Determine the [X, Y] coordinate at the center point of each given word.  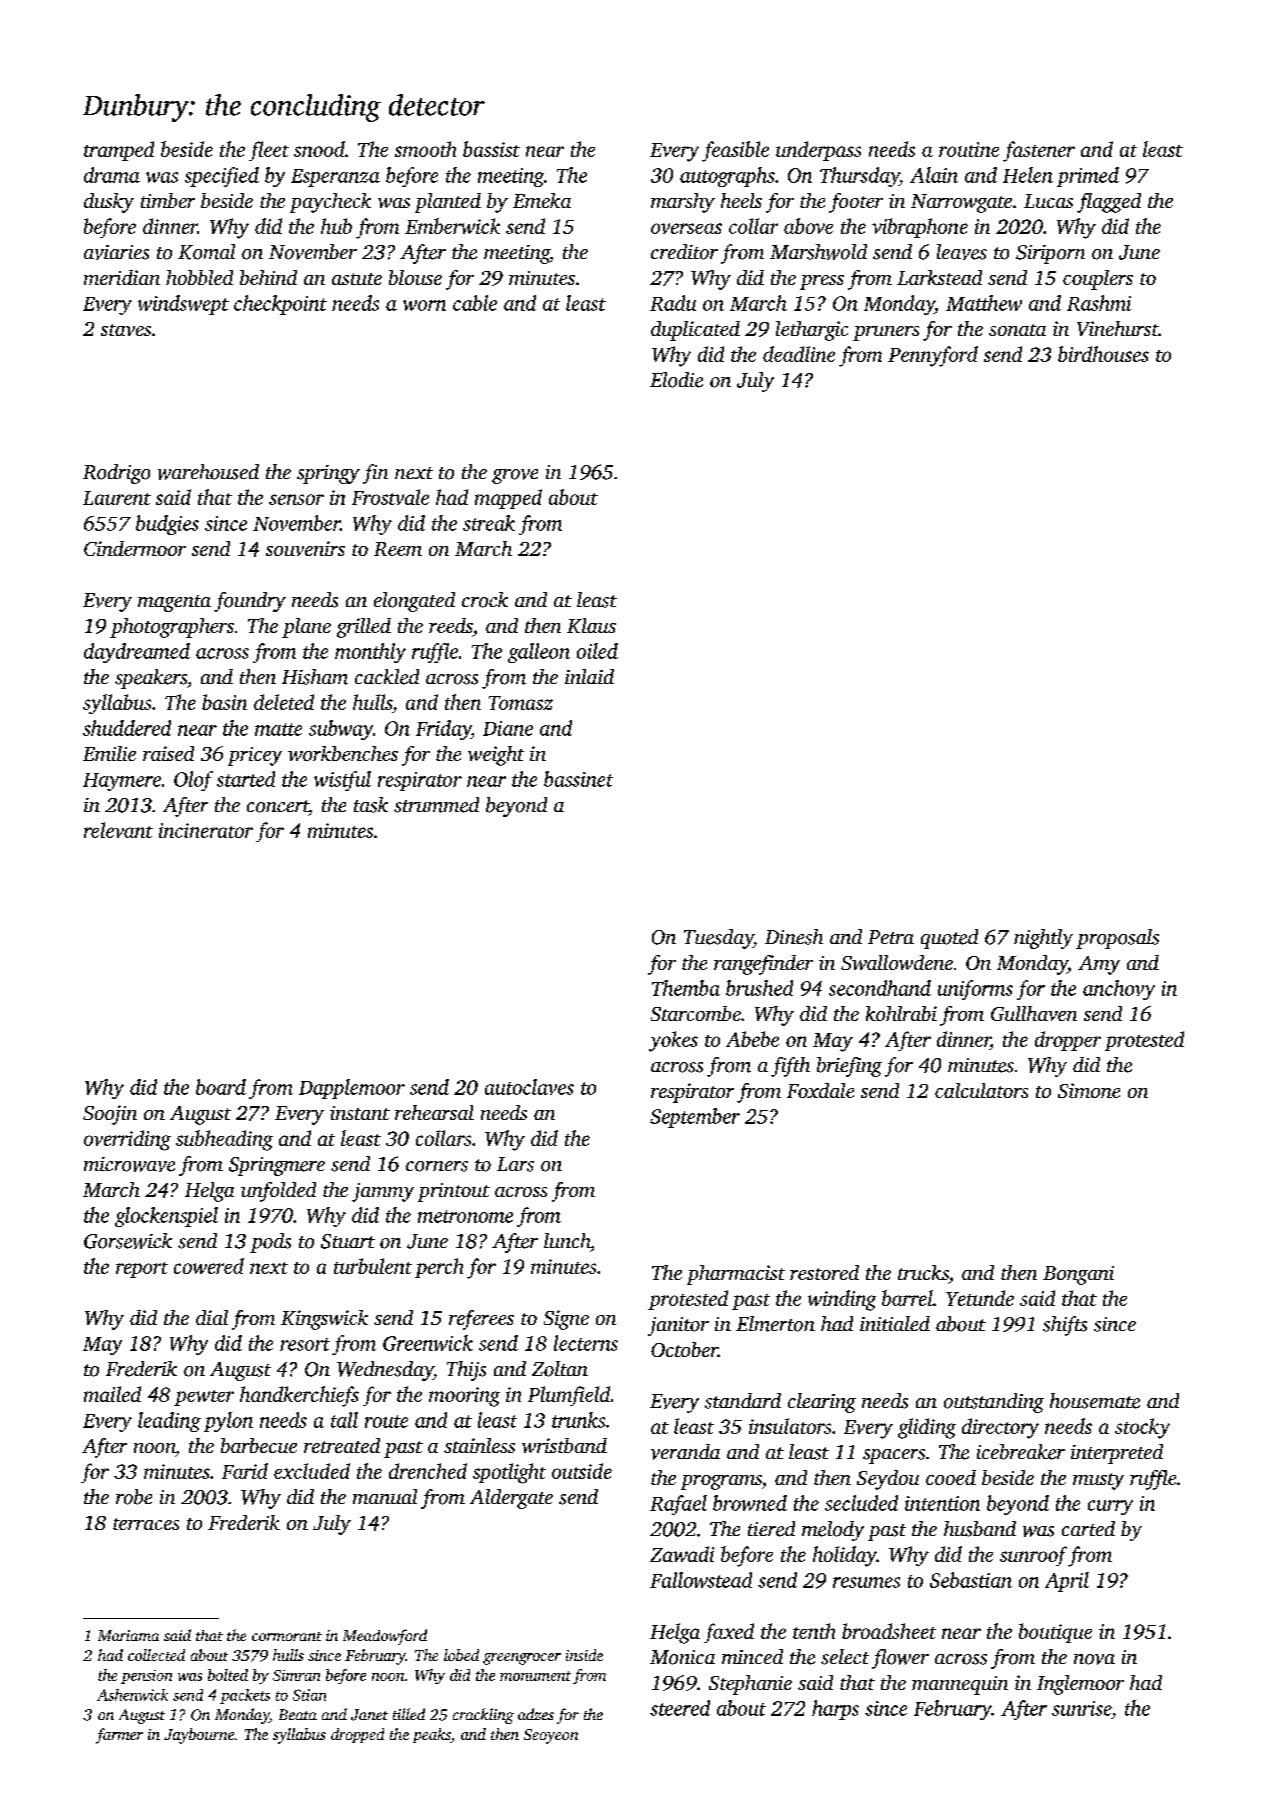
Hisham [315, 677]
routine [969, 149]
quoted [949, 939]
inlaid [589, 676]
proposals [1117, 939]
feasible [735, 151]
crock [485, 600]
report [142, 1270]
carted [1088, 1528]
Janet [369, 1715]
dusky [109, 203]
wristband [564, 1445]
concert [278, 806]
